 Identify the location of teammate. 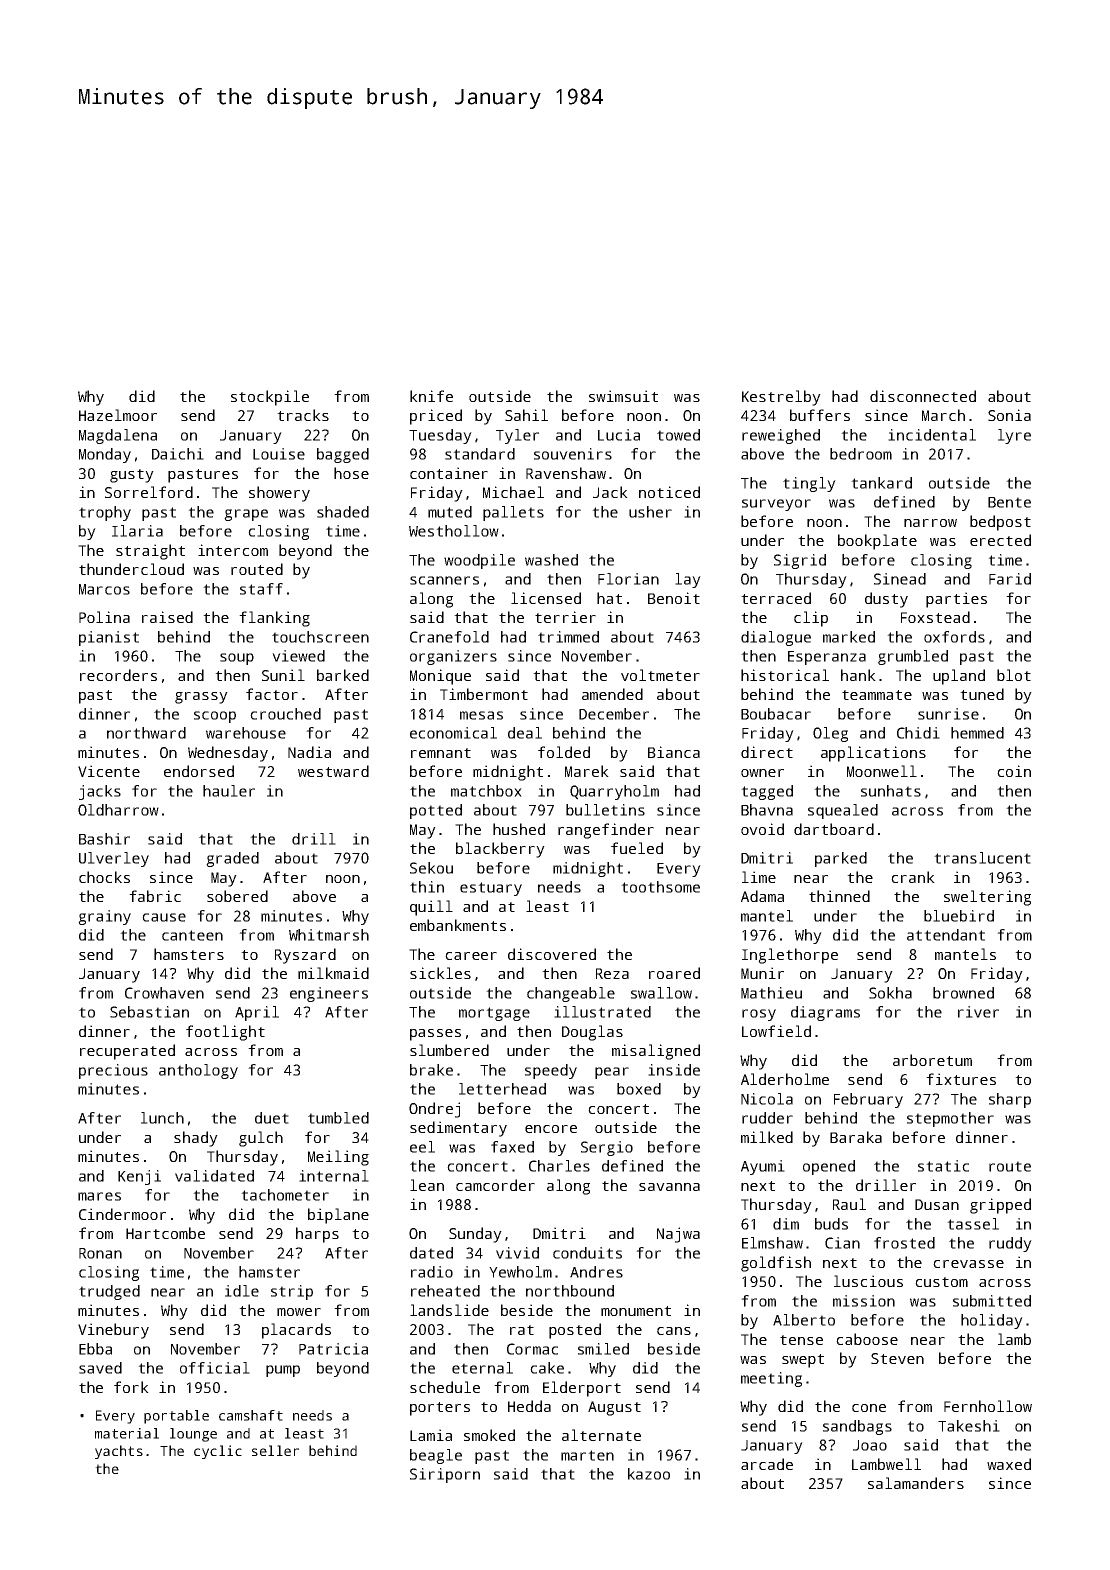
(877, 695).
